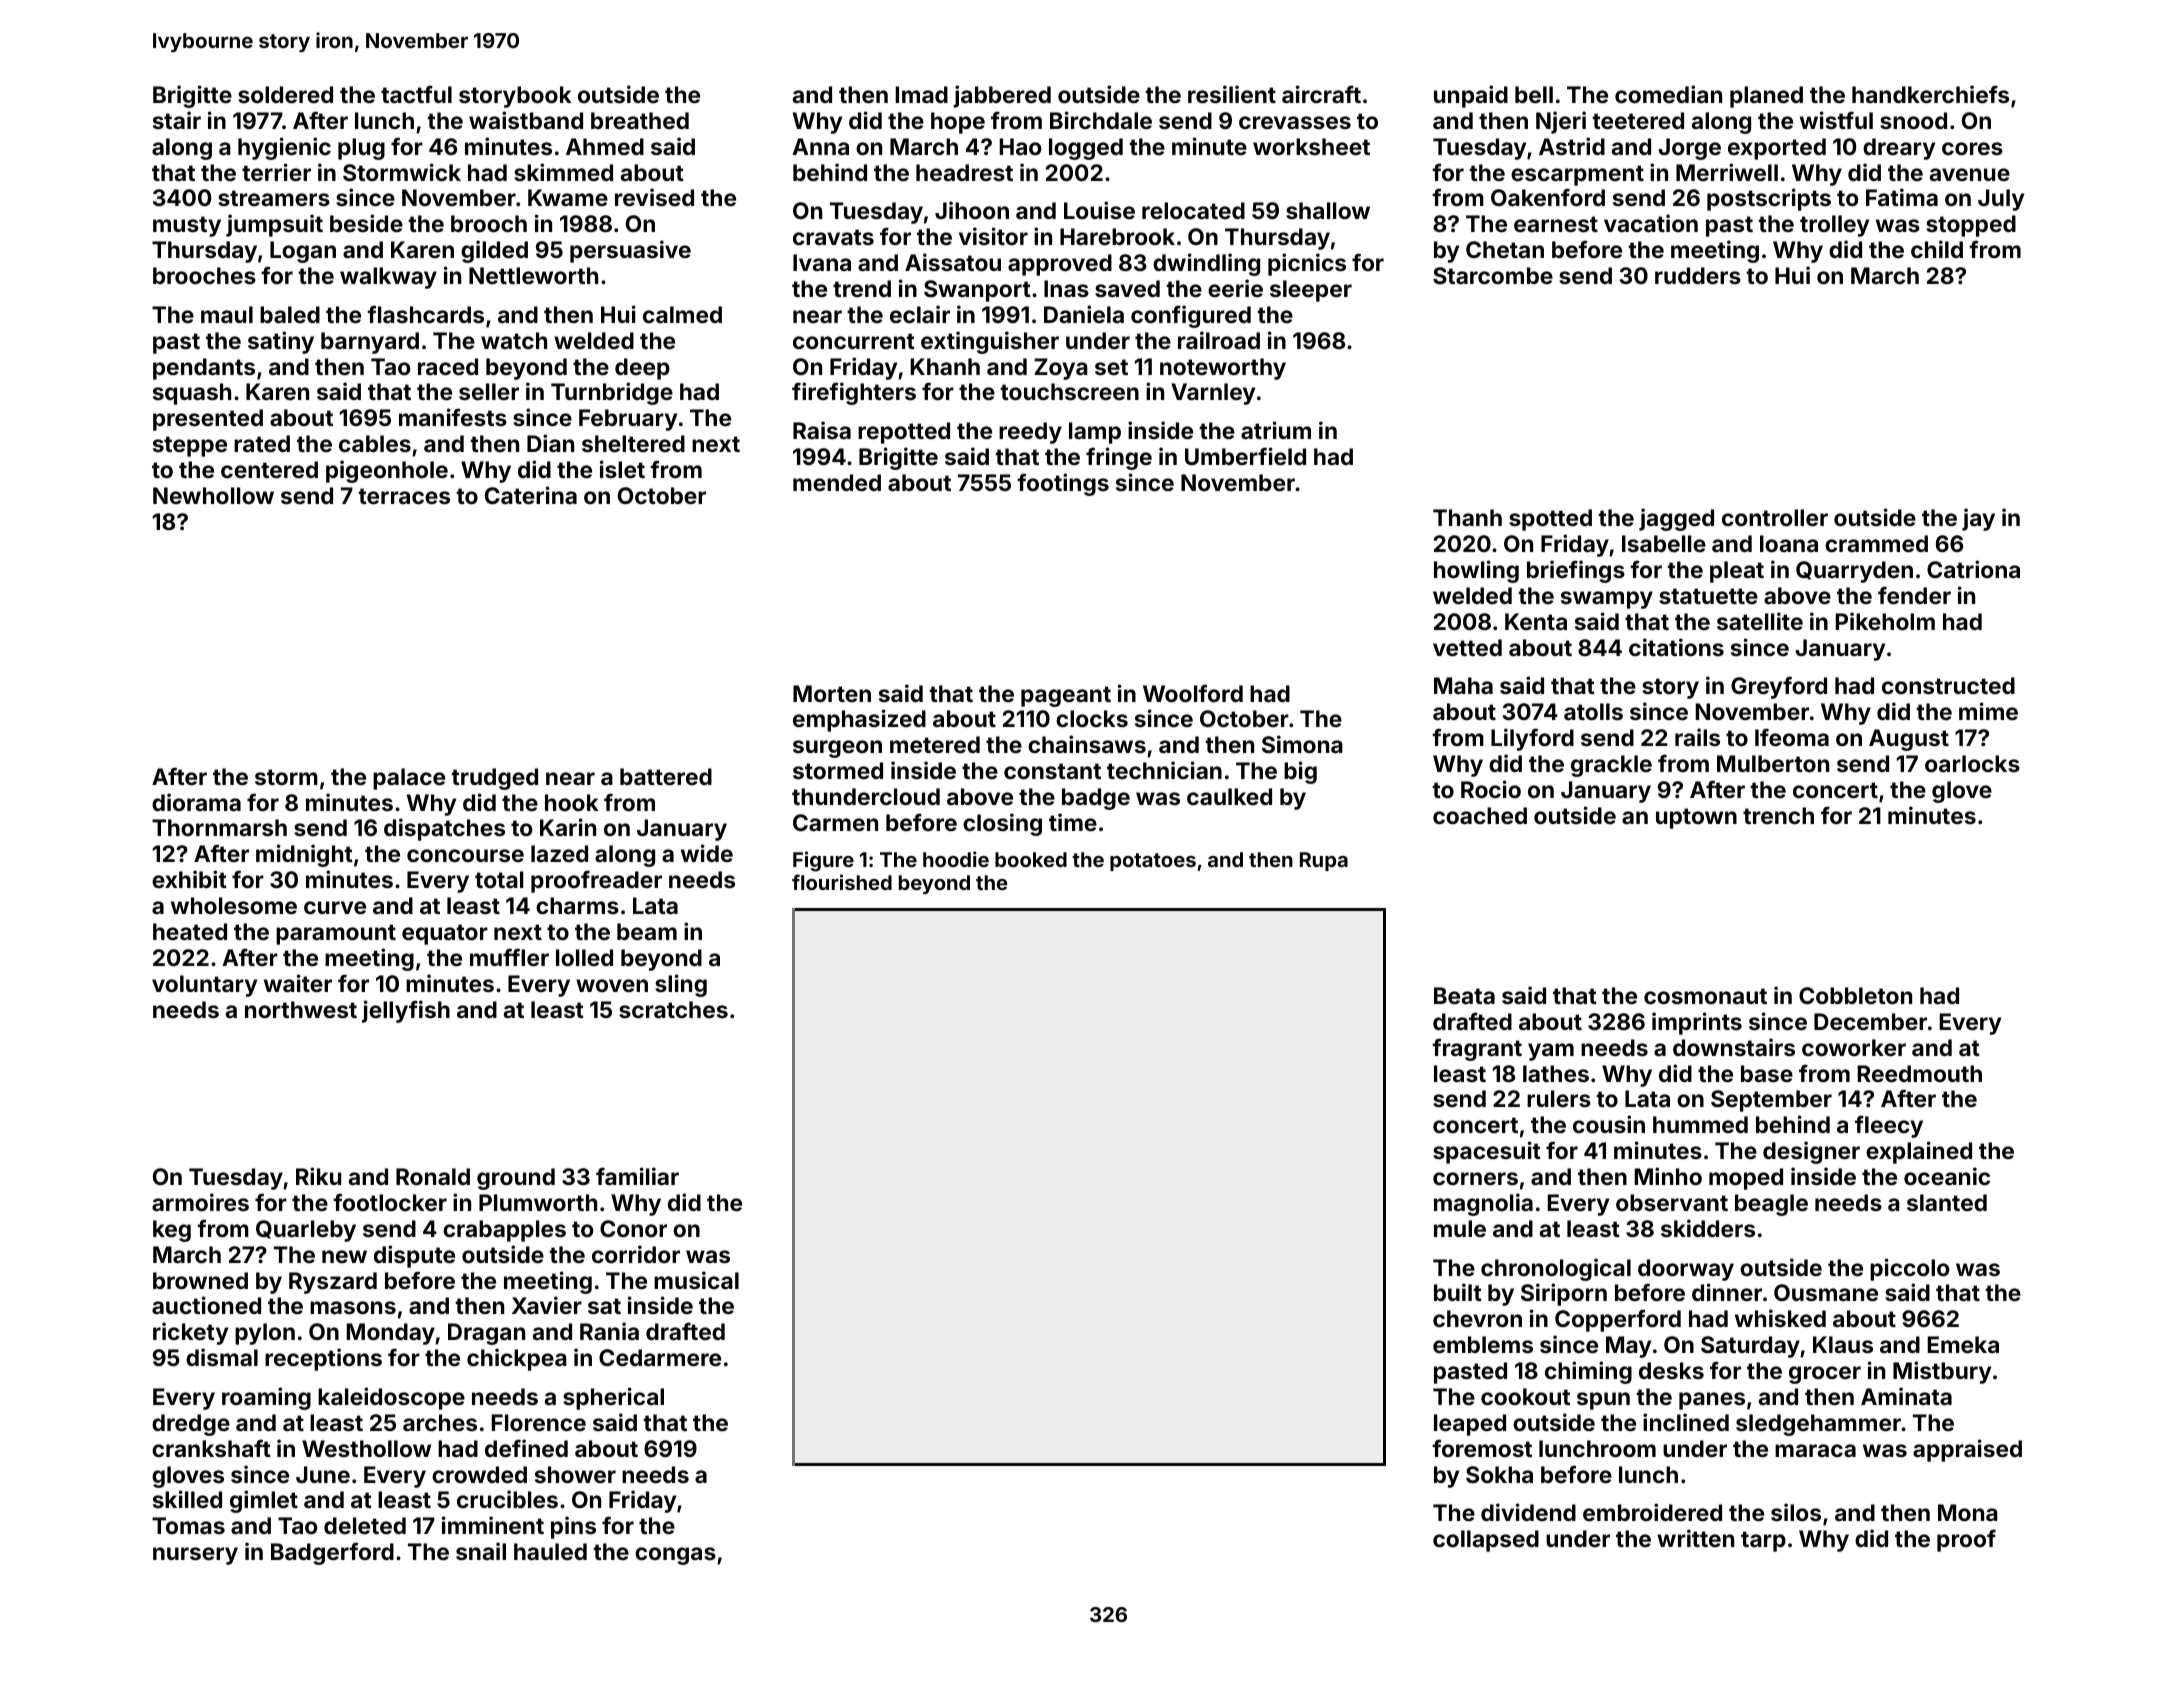  I want to click on booked, so click(1031, 859).
